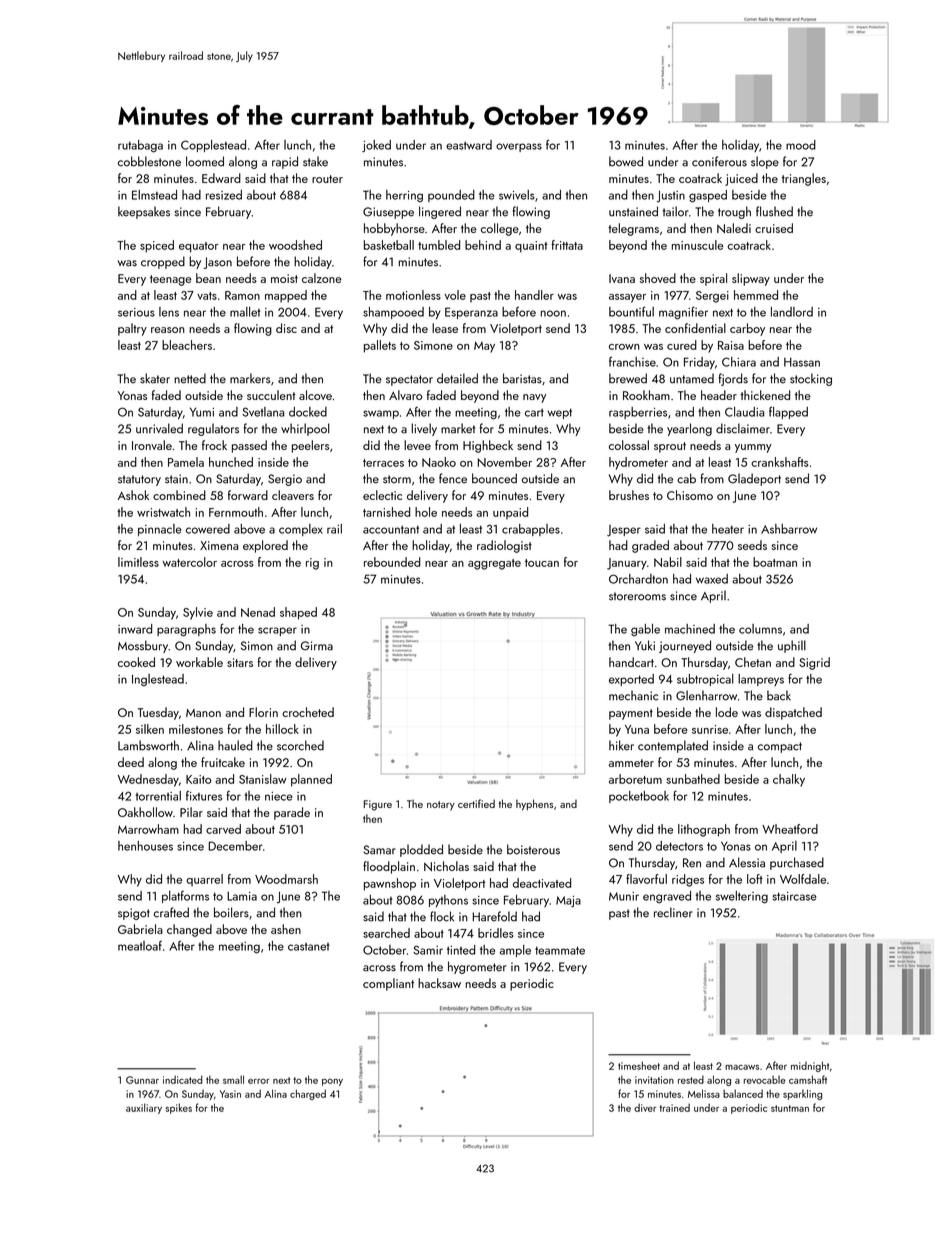  I want to click on lampreys, so click(761, 680).
